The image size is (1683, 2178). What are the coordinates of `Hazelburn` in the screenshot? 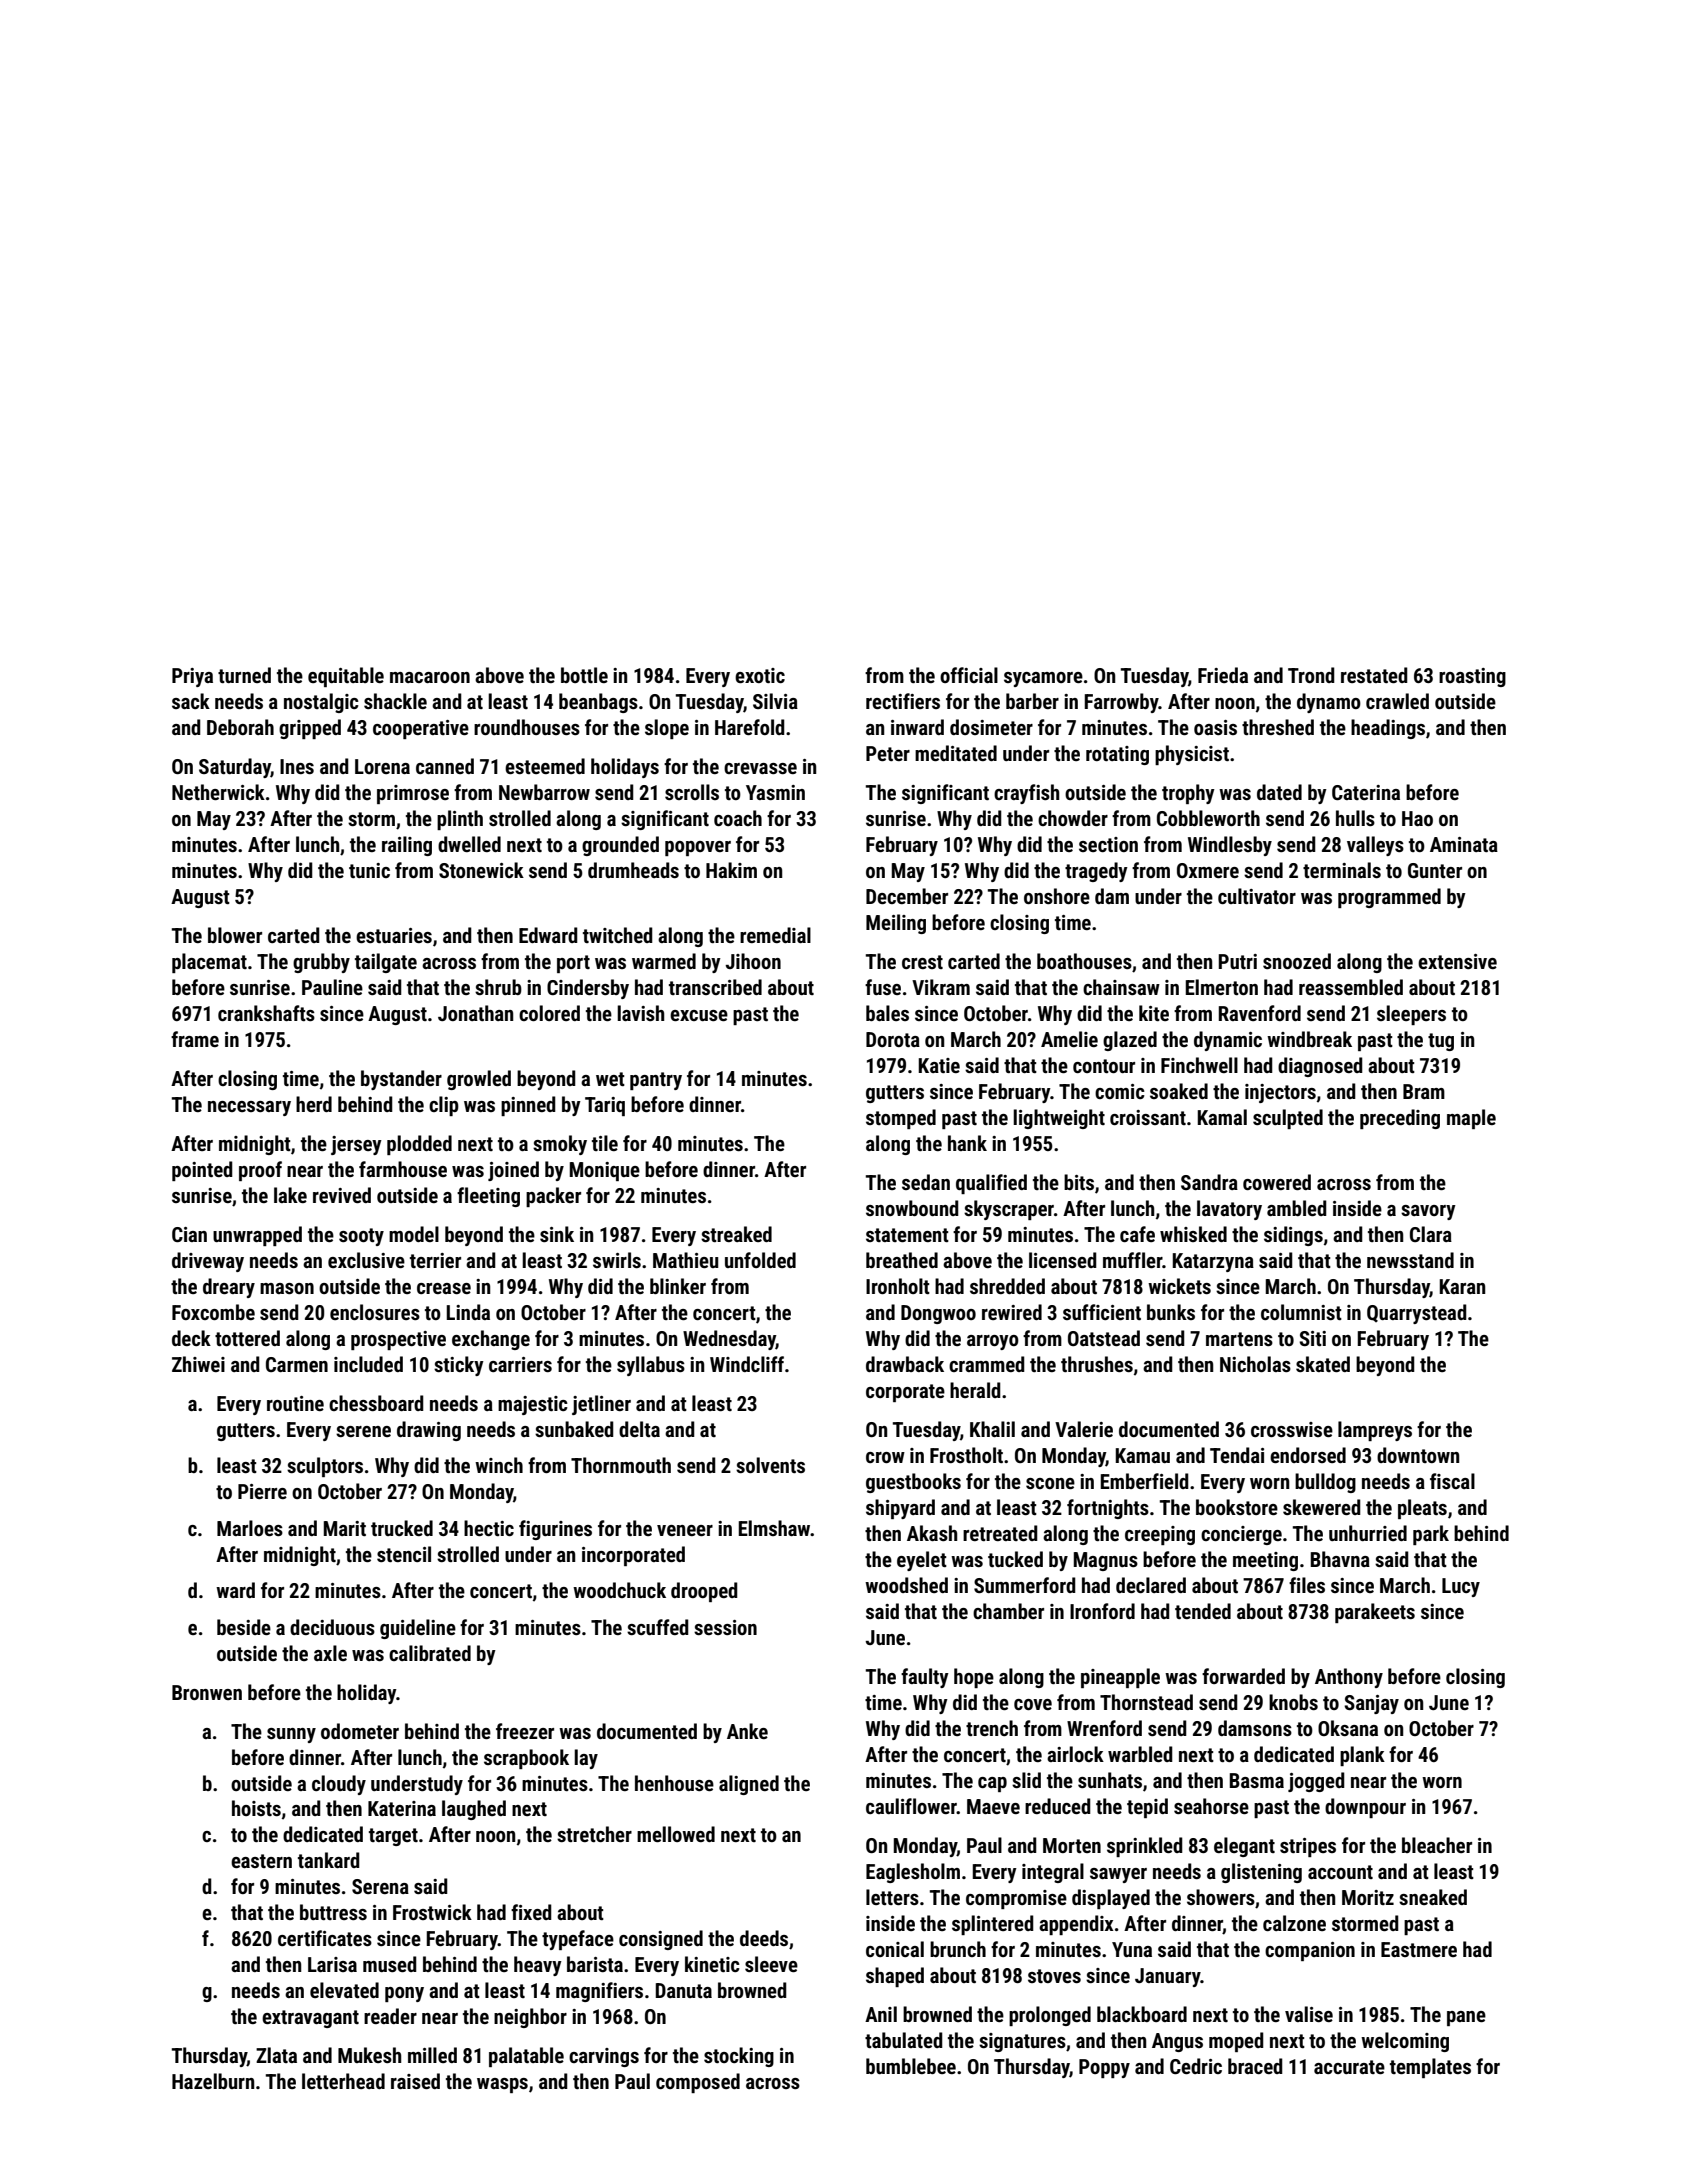 It's located at (213, 2081).
